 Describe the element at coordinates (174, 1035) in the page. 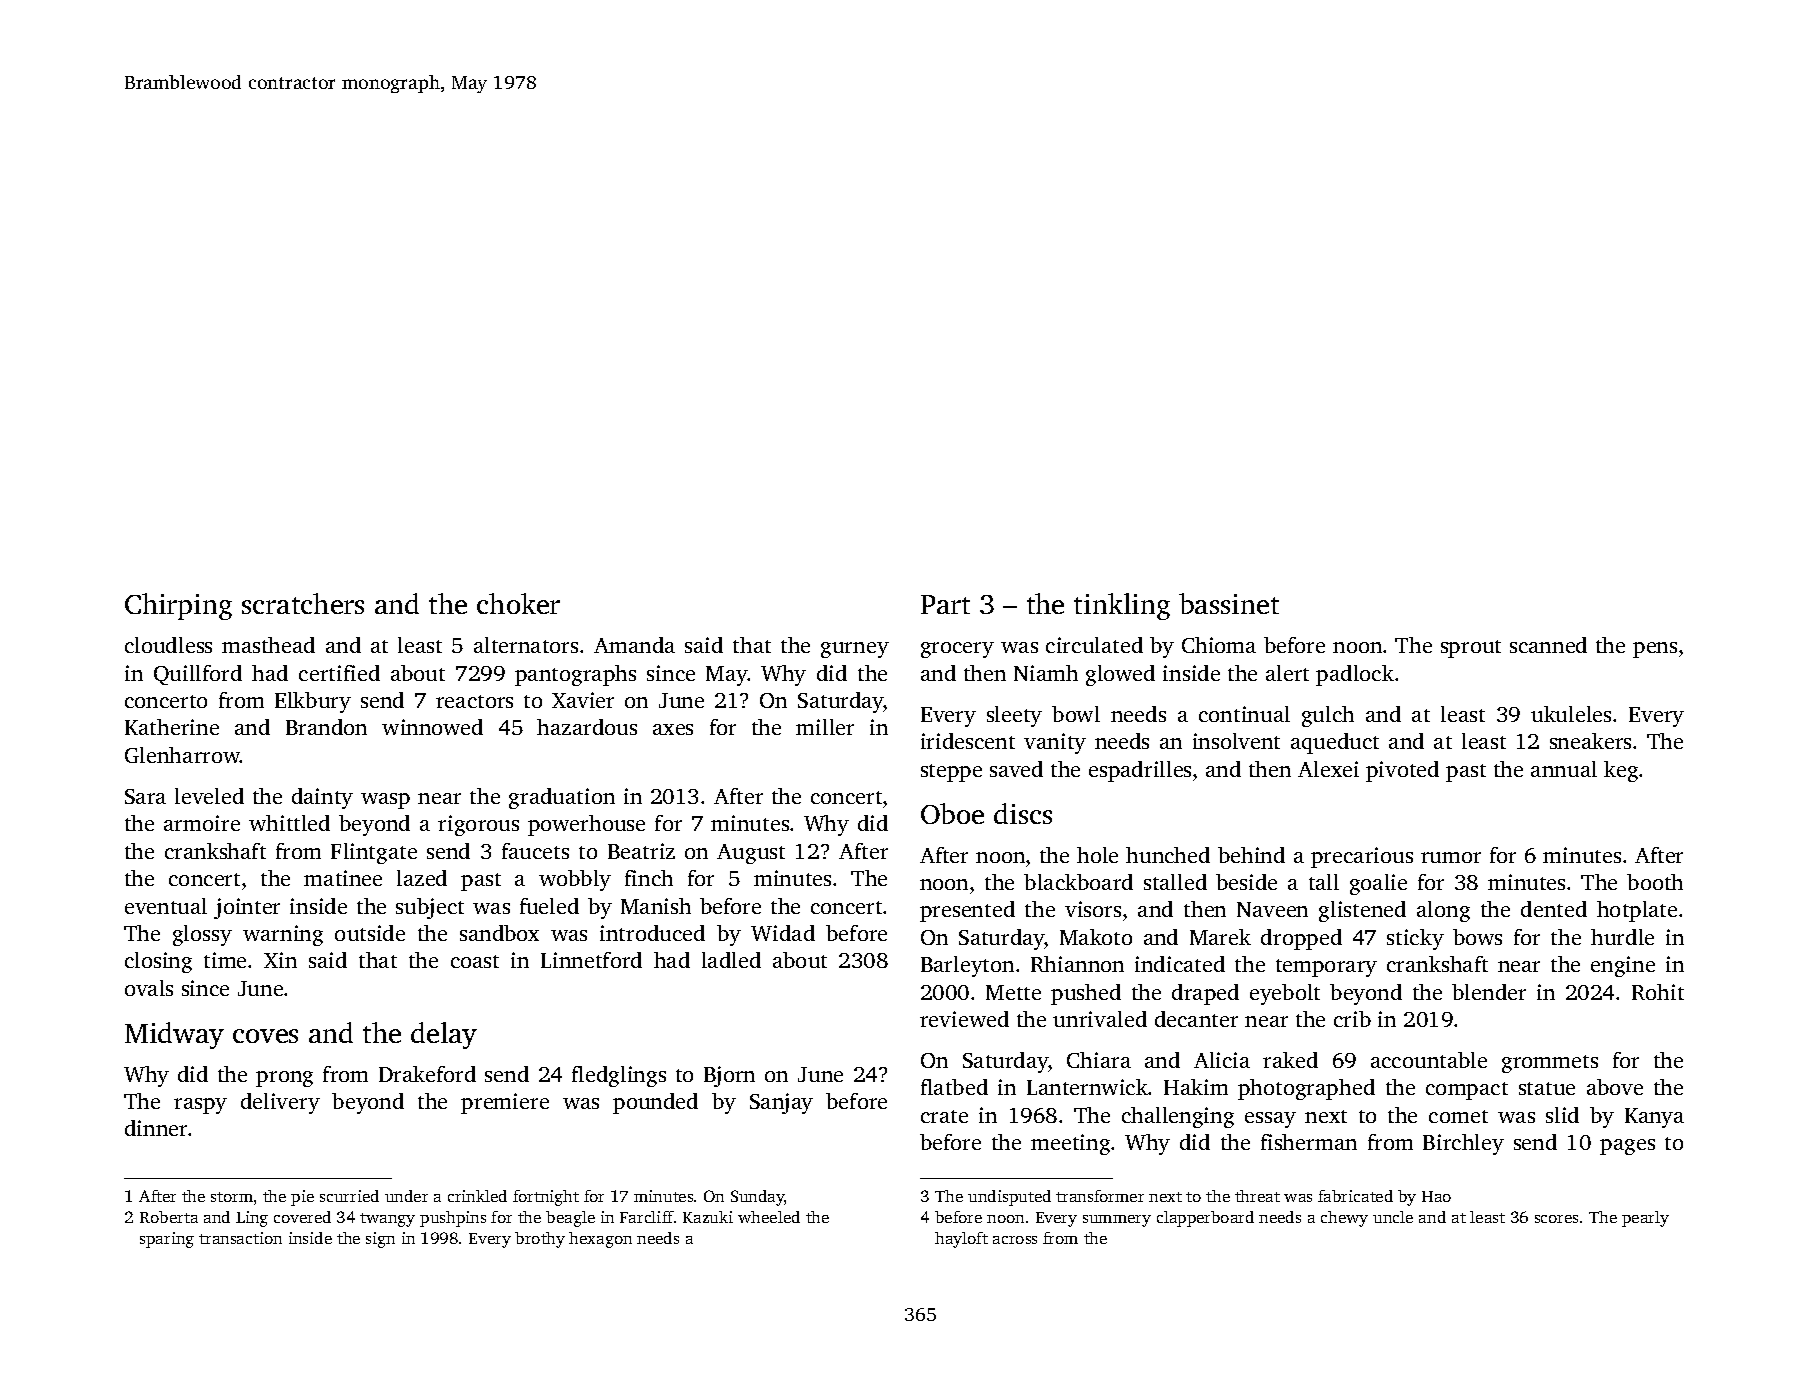

I see `Midway` at that location.
